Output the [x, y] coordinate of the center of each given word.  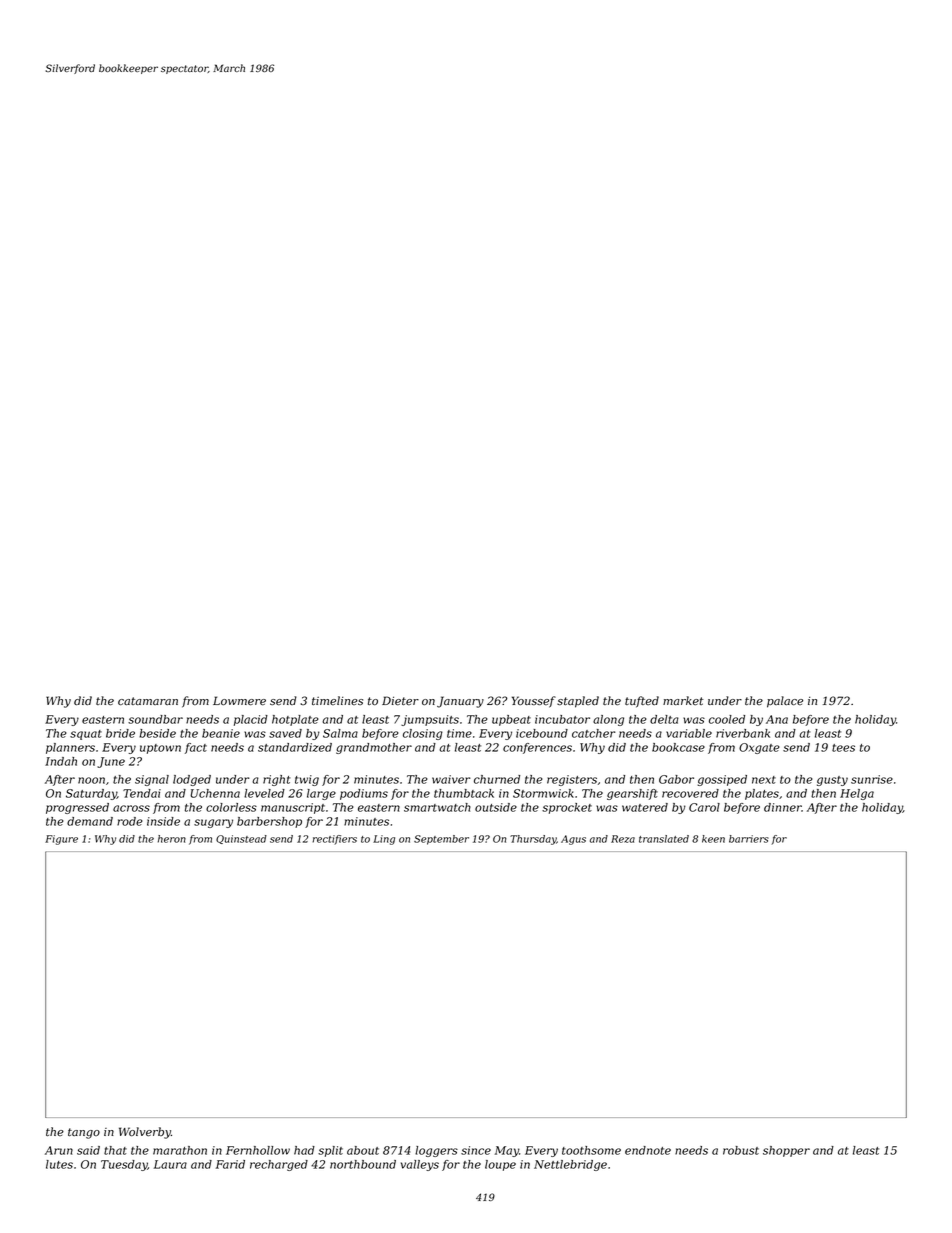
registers [572, 780]
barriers [749, 839]
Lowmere [239, 701]
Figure [61, 840]
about [363, 1150]
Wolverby [145, 1133]
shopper [786, 1151]
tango [84, 1133]
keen [713, 839]
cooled [727, 719]
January [460, 702]
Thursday [533, 840]
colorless [231, 807]
